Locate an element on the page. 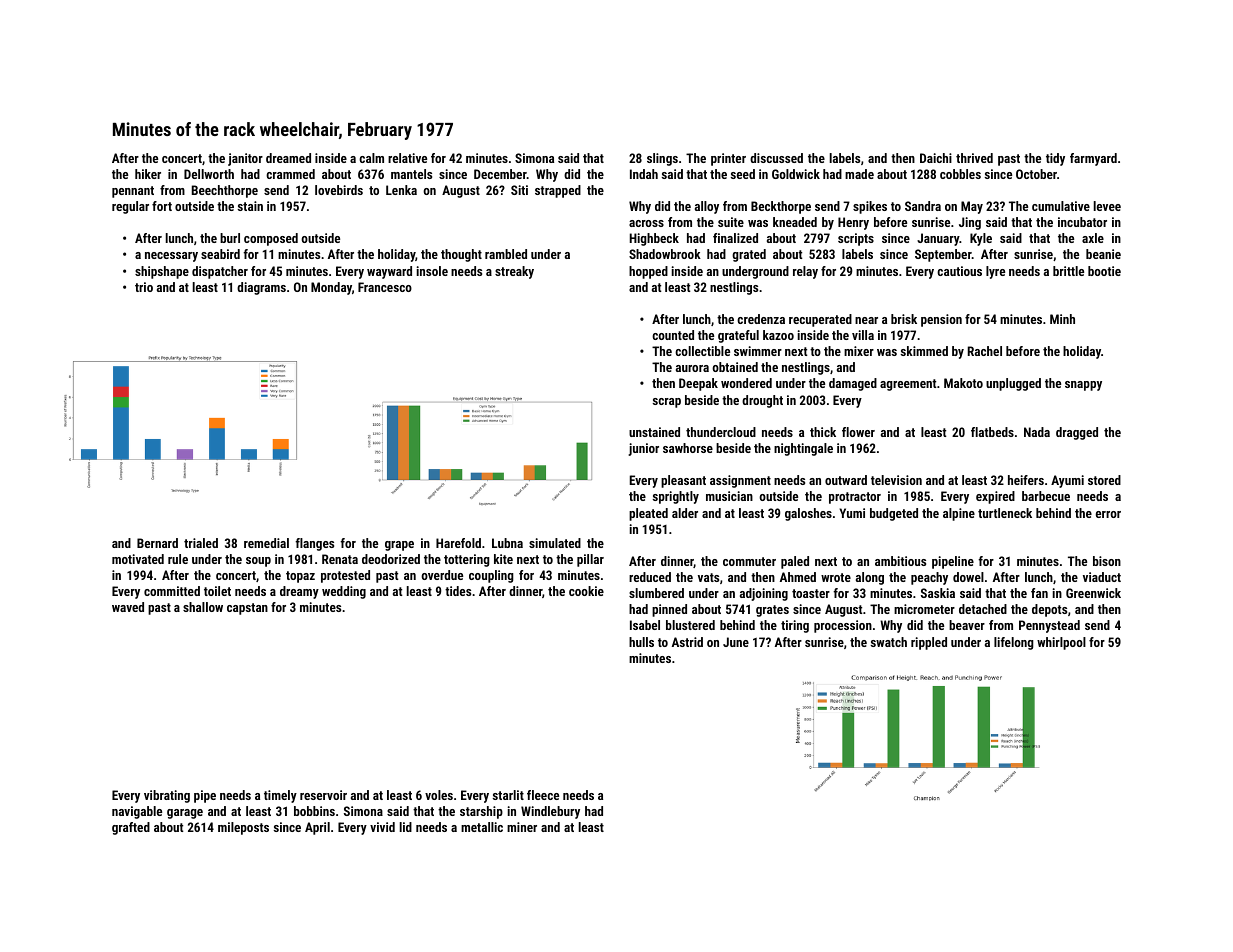 This image has height=952, width=1233. slings is located at coordinates (662, 159).
